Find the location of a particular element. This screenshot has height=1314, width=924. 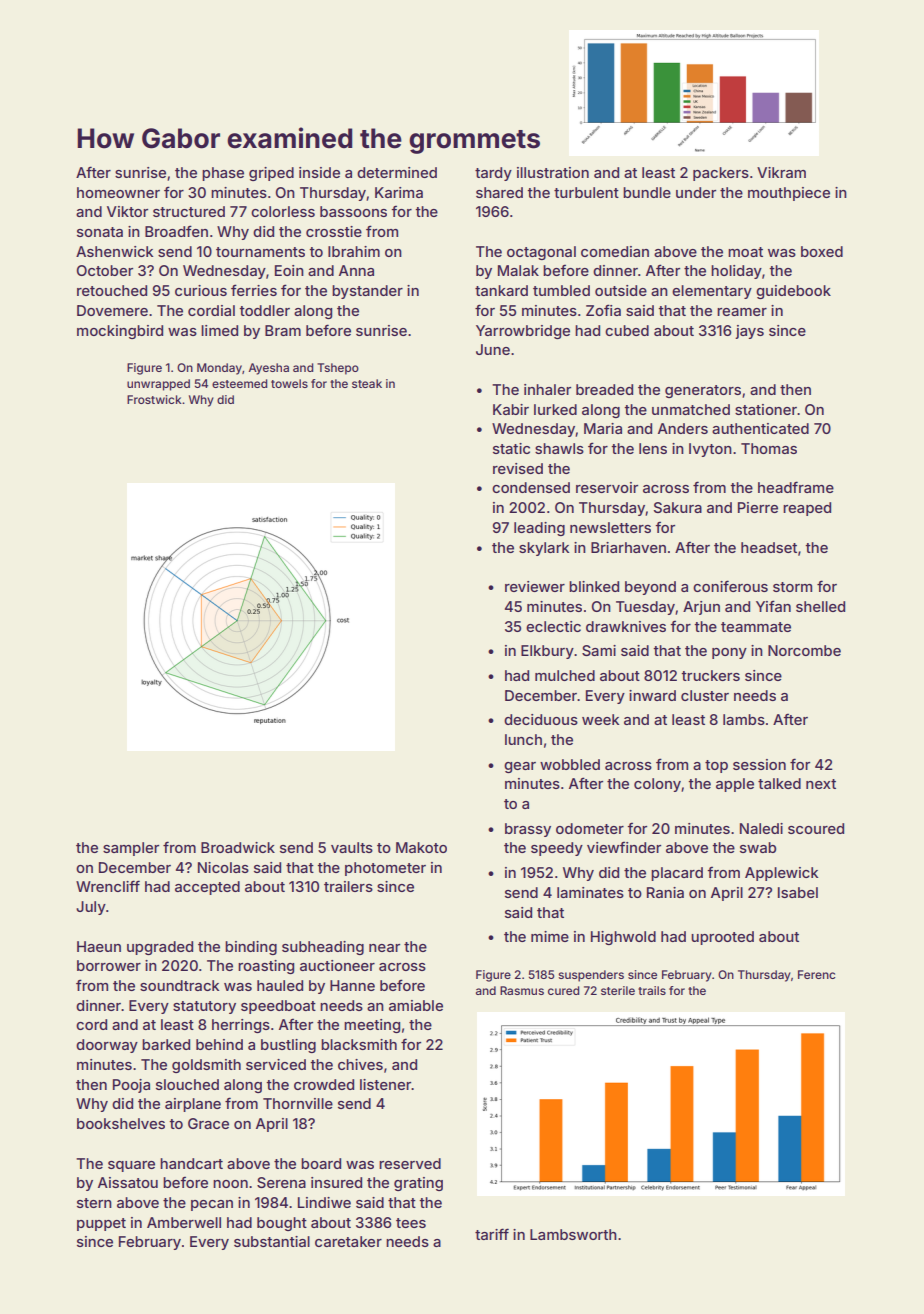

jays is located at coordinates (749, 332).
